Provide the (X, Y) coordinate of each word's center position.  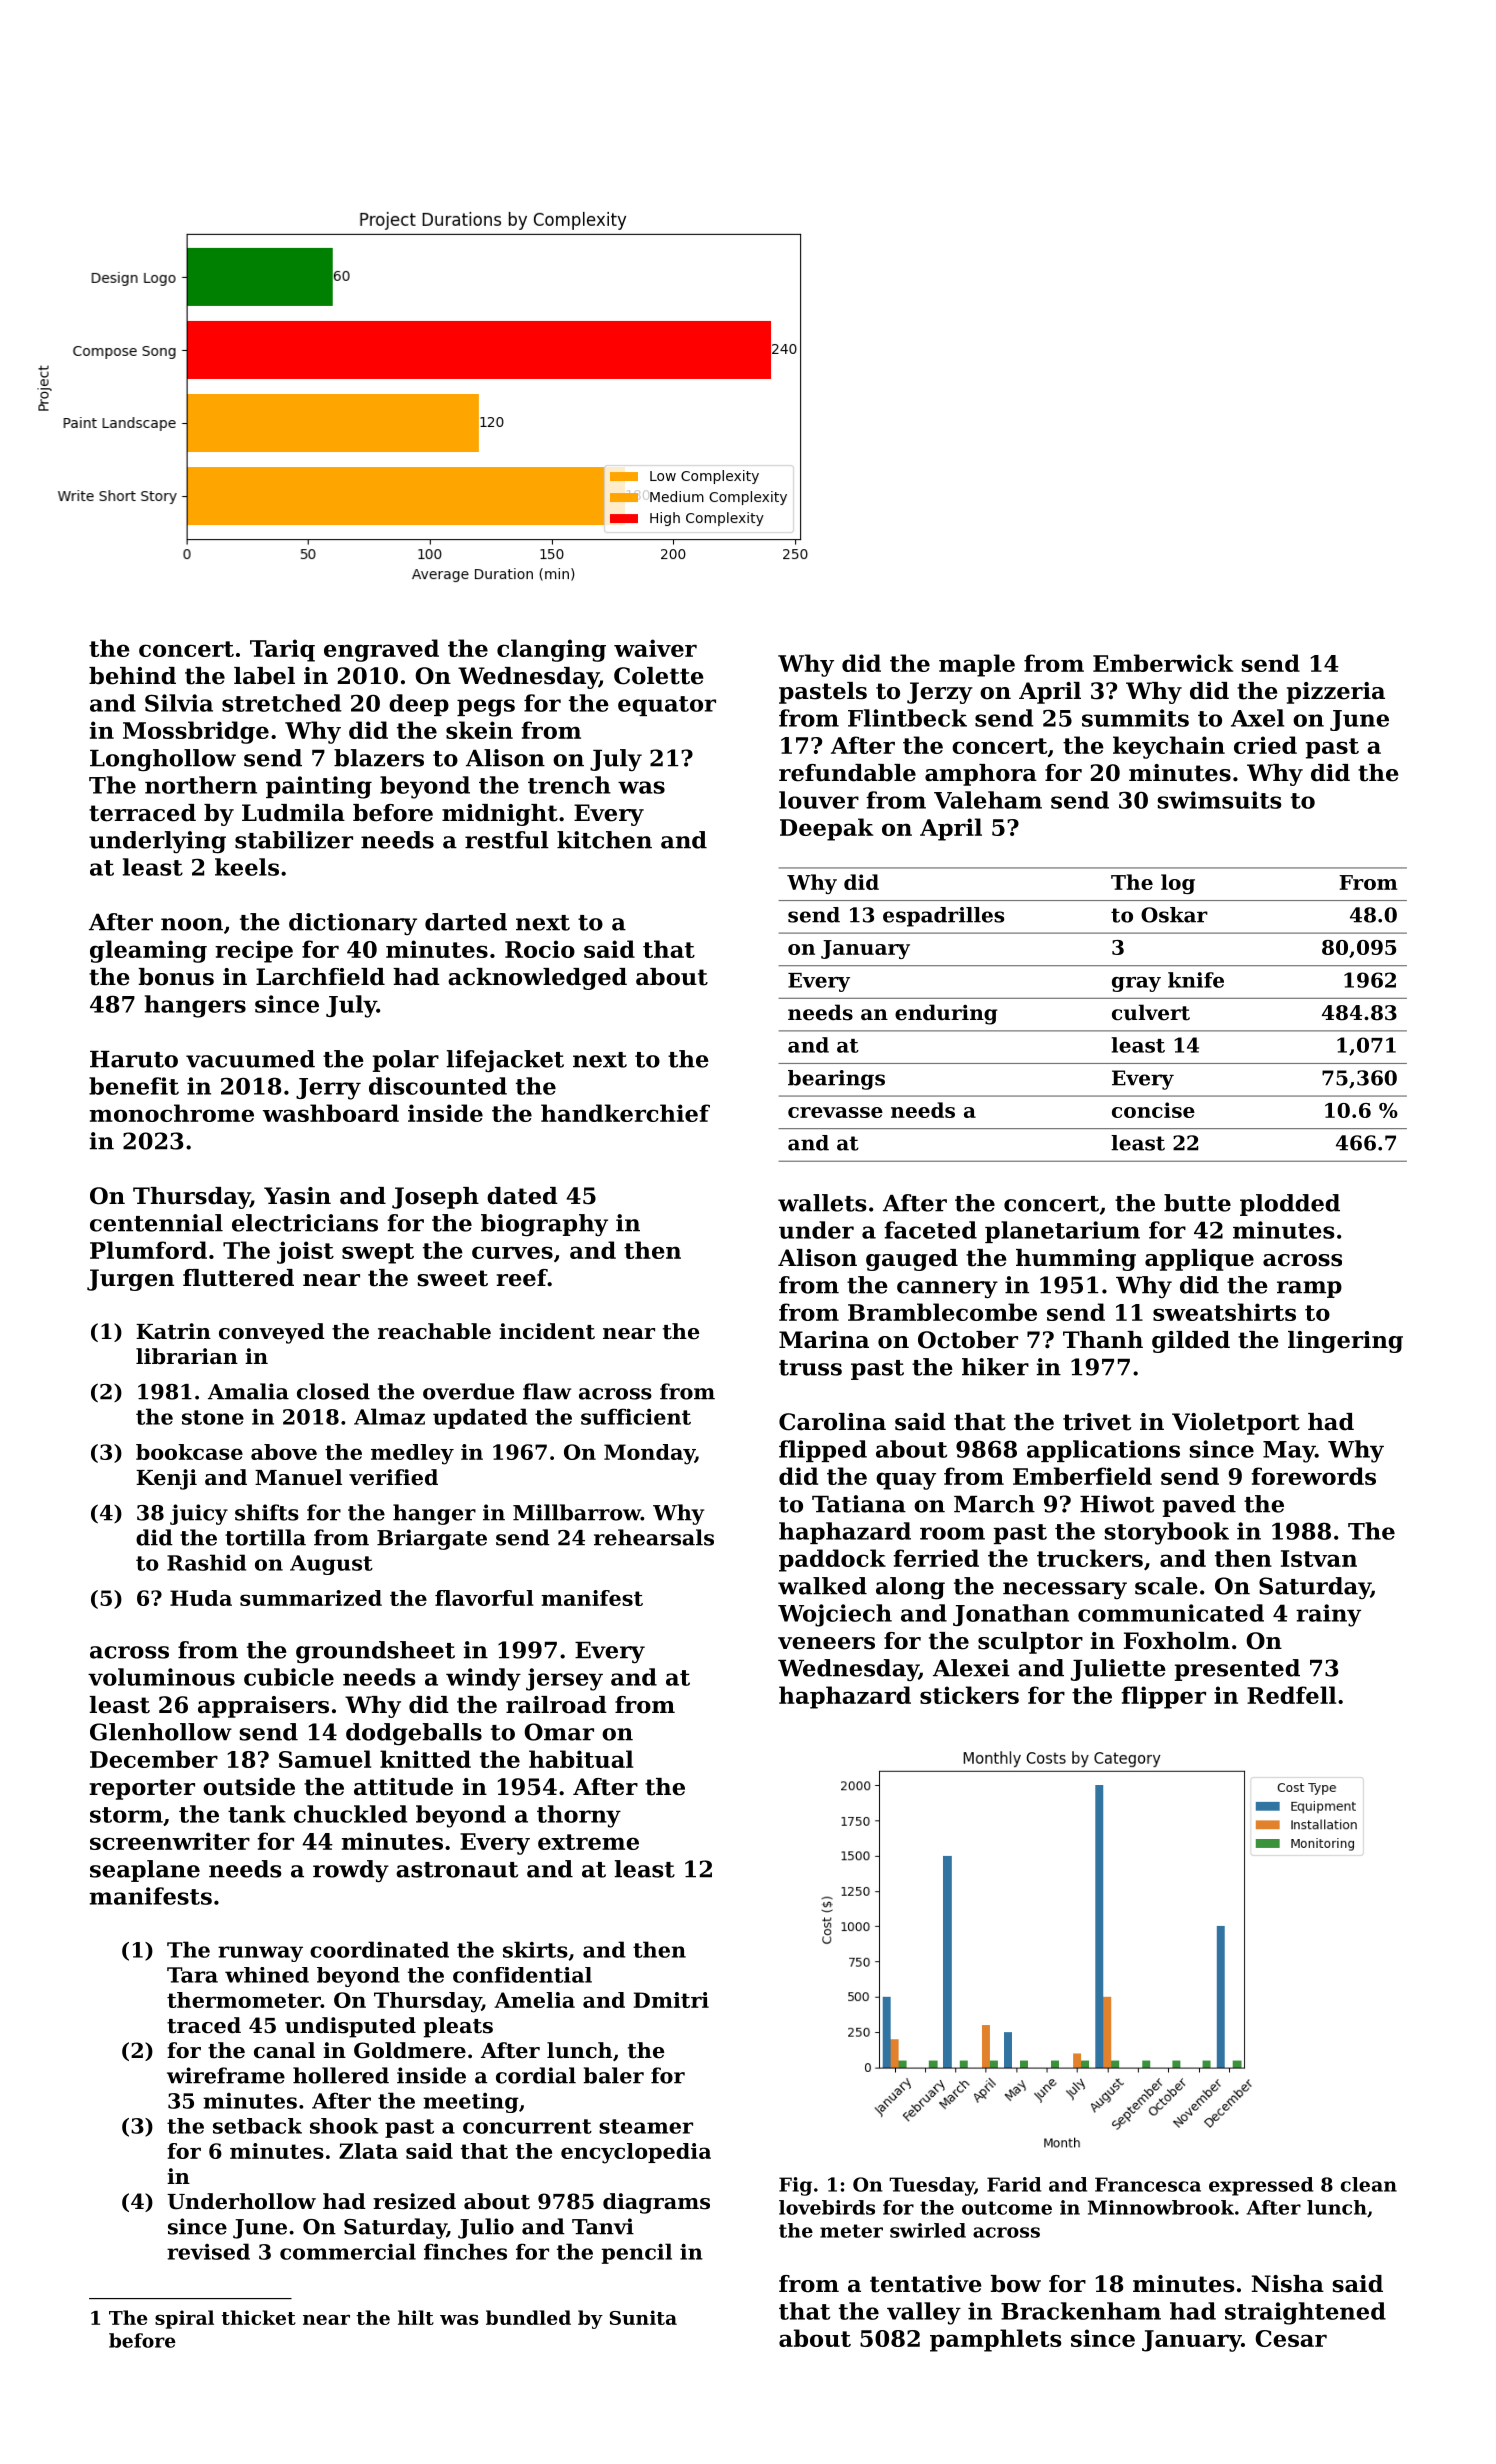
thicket (258, 2317)
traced (204, 2025)
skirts (535, 1949)
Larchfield (320, 977)
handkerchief (625, 1113)
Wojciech (835, 1615)
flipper (1163, 1697)
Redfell (1291, 1695)
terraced (142, 813)
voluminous (161, 1677)
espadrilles (943, 917)
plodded (1290, 1205)
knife (1196, 980)
